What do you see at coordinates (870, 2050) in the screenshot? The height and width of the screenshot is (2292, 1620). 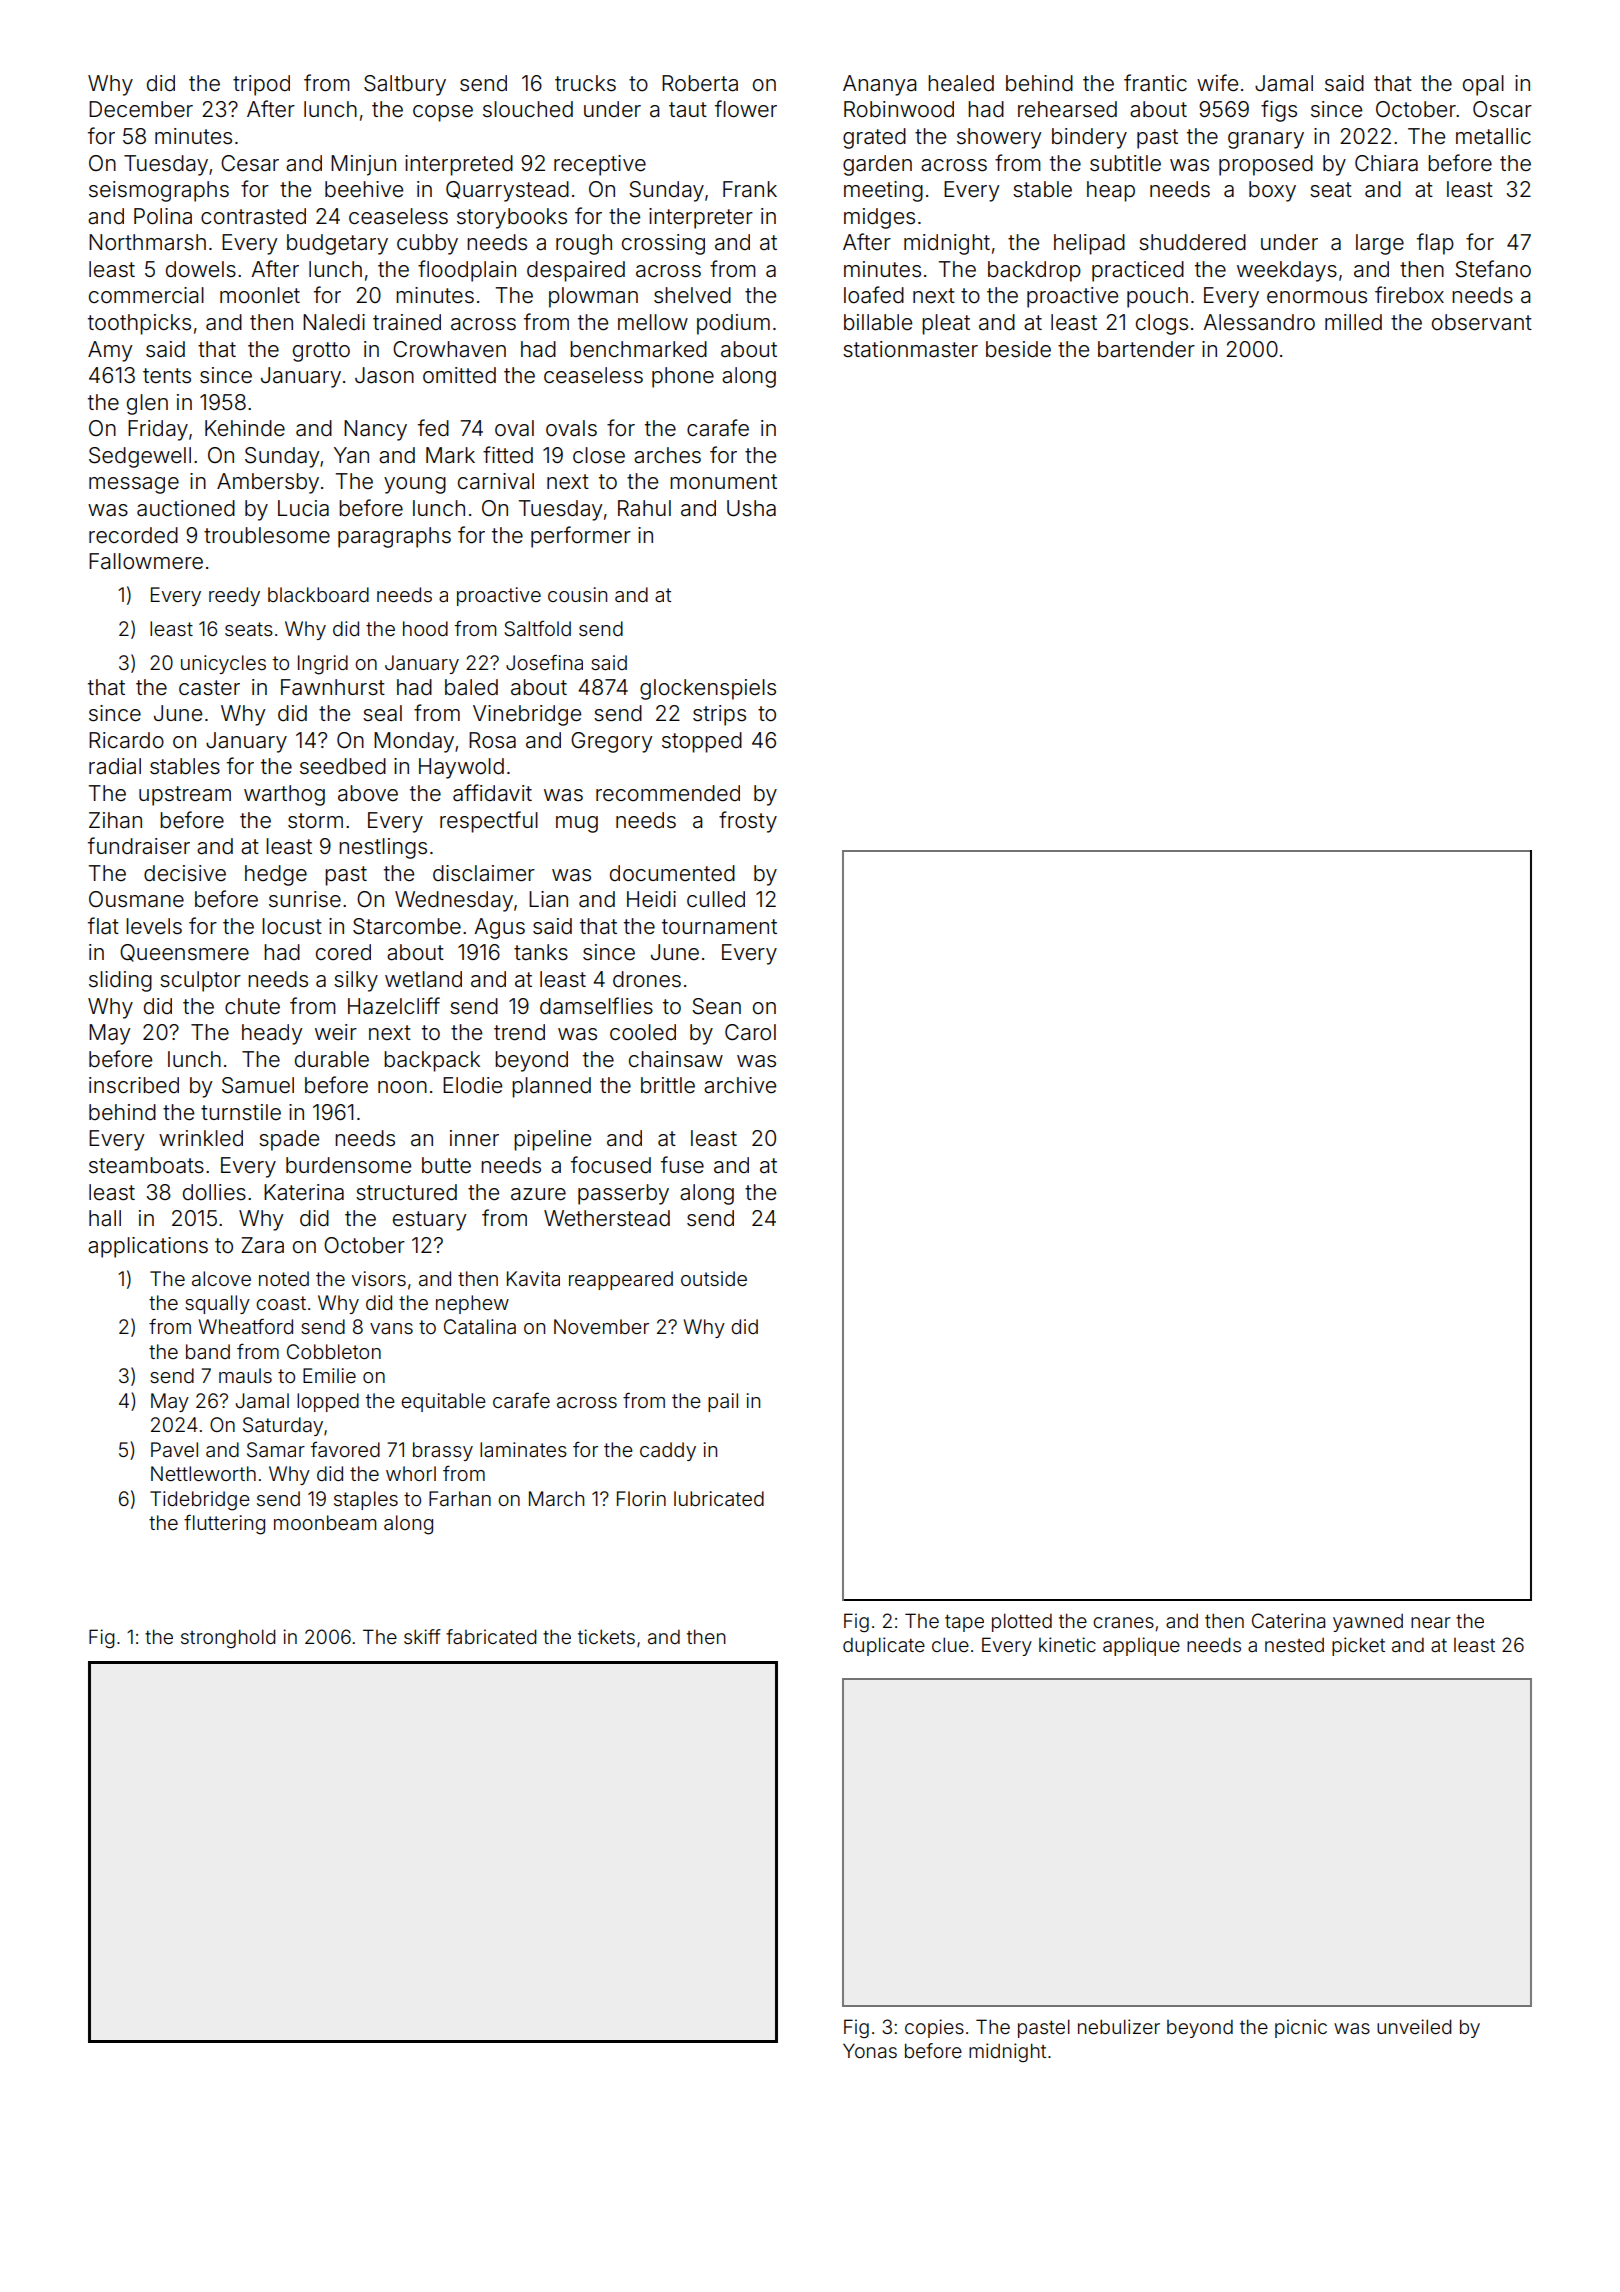 I see `Yonas` at bounding box center [870, 2050].
